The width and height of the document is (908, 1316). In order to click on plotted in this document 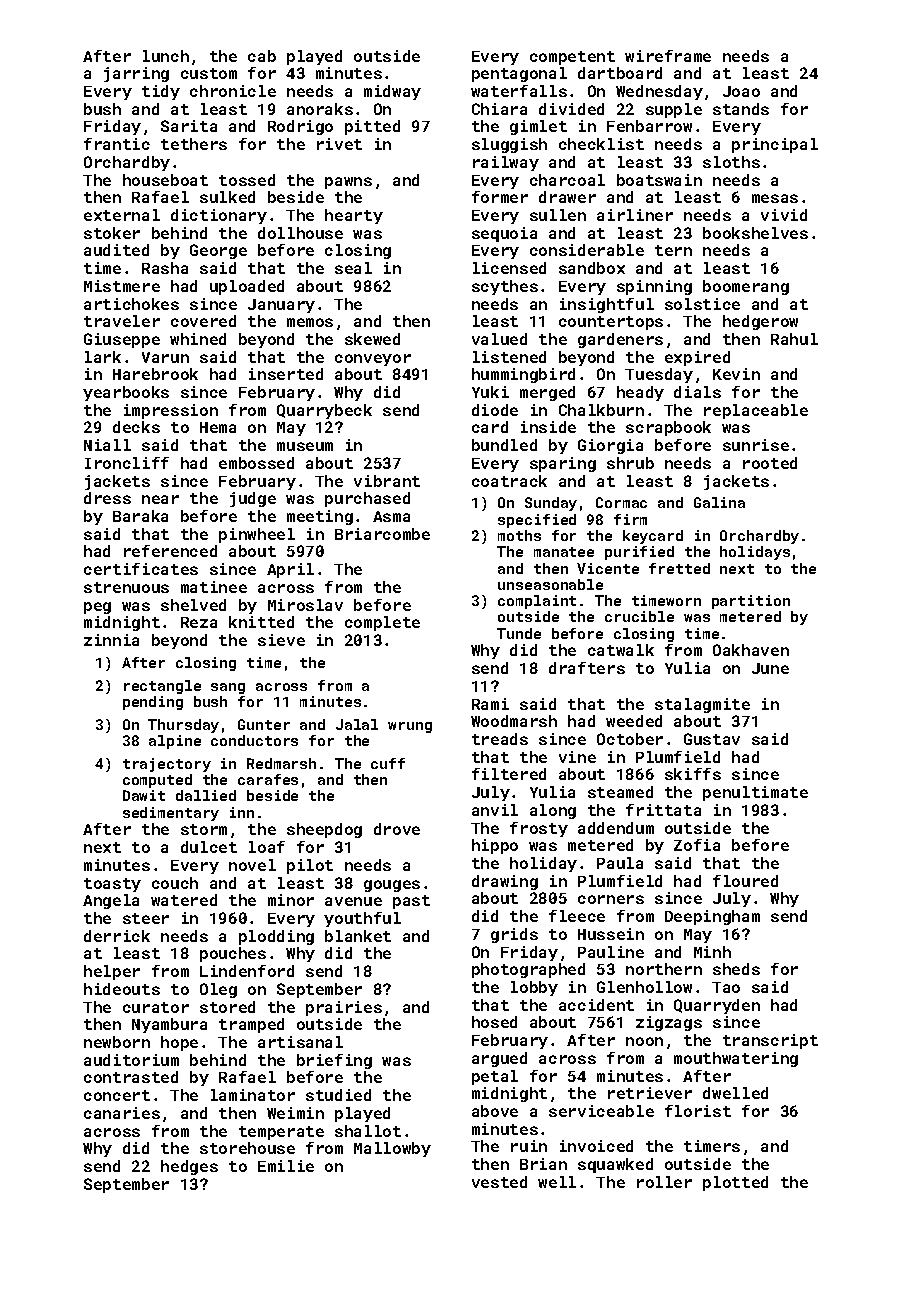, I will do `click(735, 1183)`.
